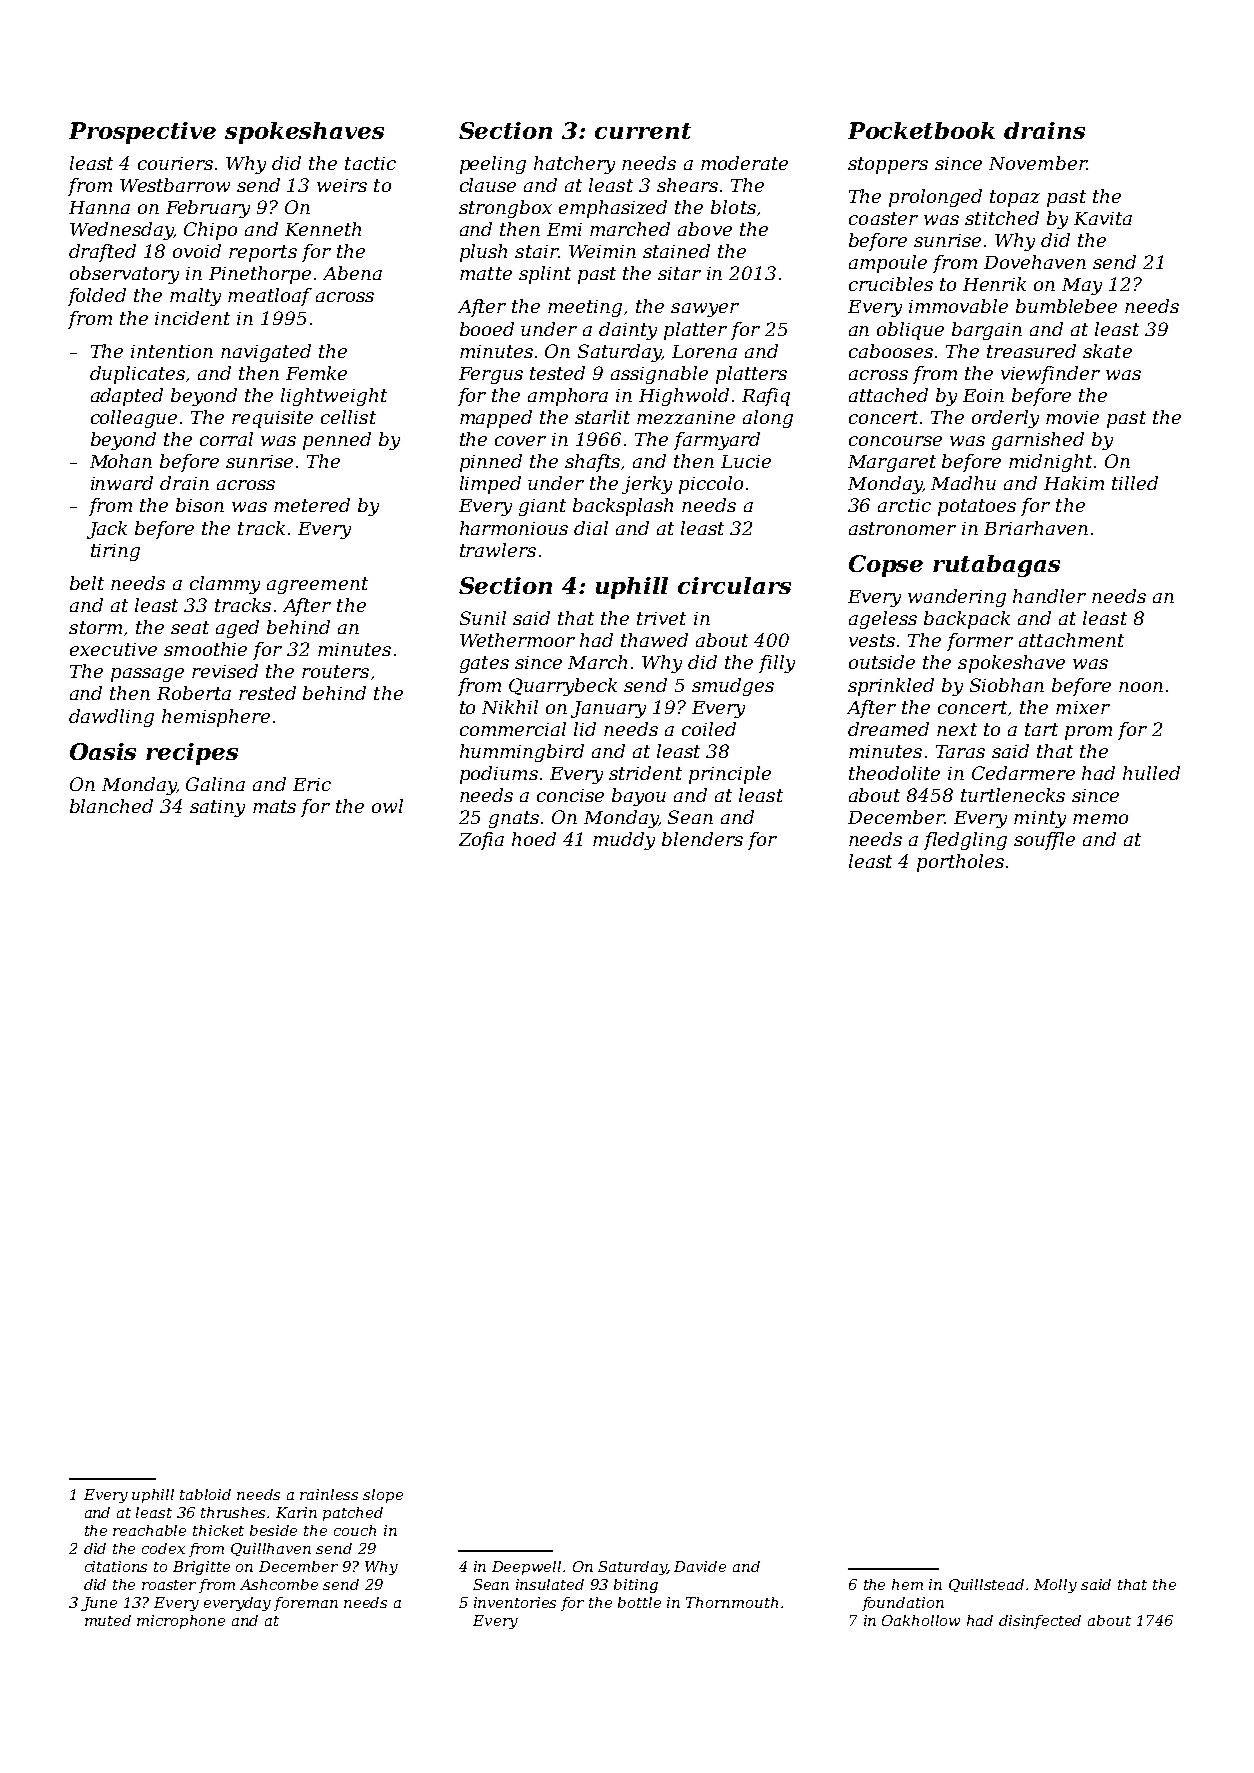 The image size is (1254, 1773). What do you see at coordinates (370, 163) in the screenshot?
I see `tactic` at bounding box center [370, 163].
